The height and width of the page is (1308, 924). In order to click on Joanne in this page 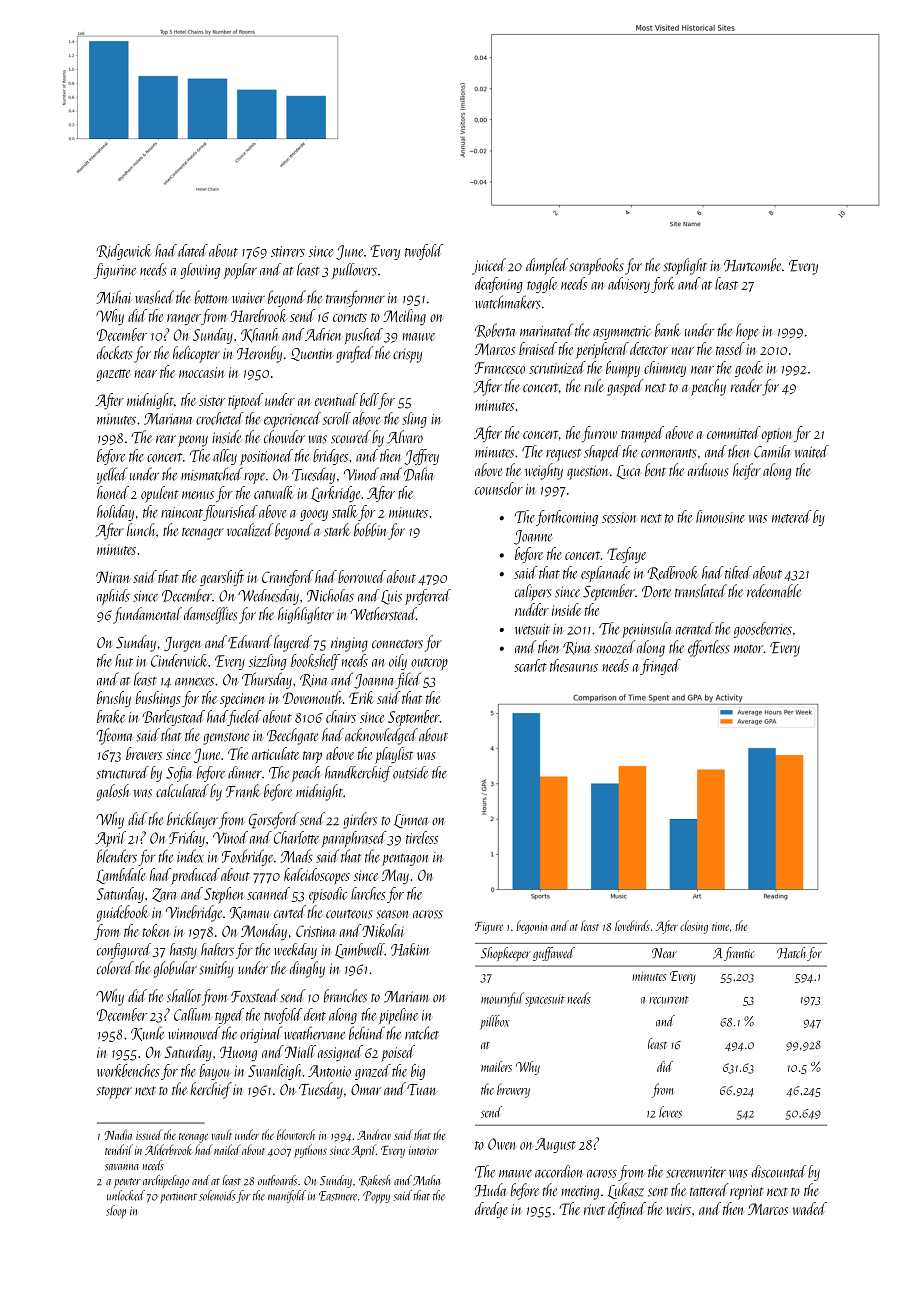, I will do `click(533, 537)`.
